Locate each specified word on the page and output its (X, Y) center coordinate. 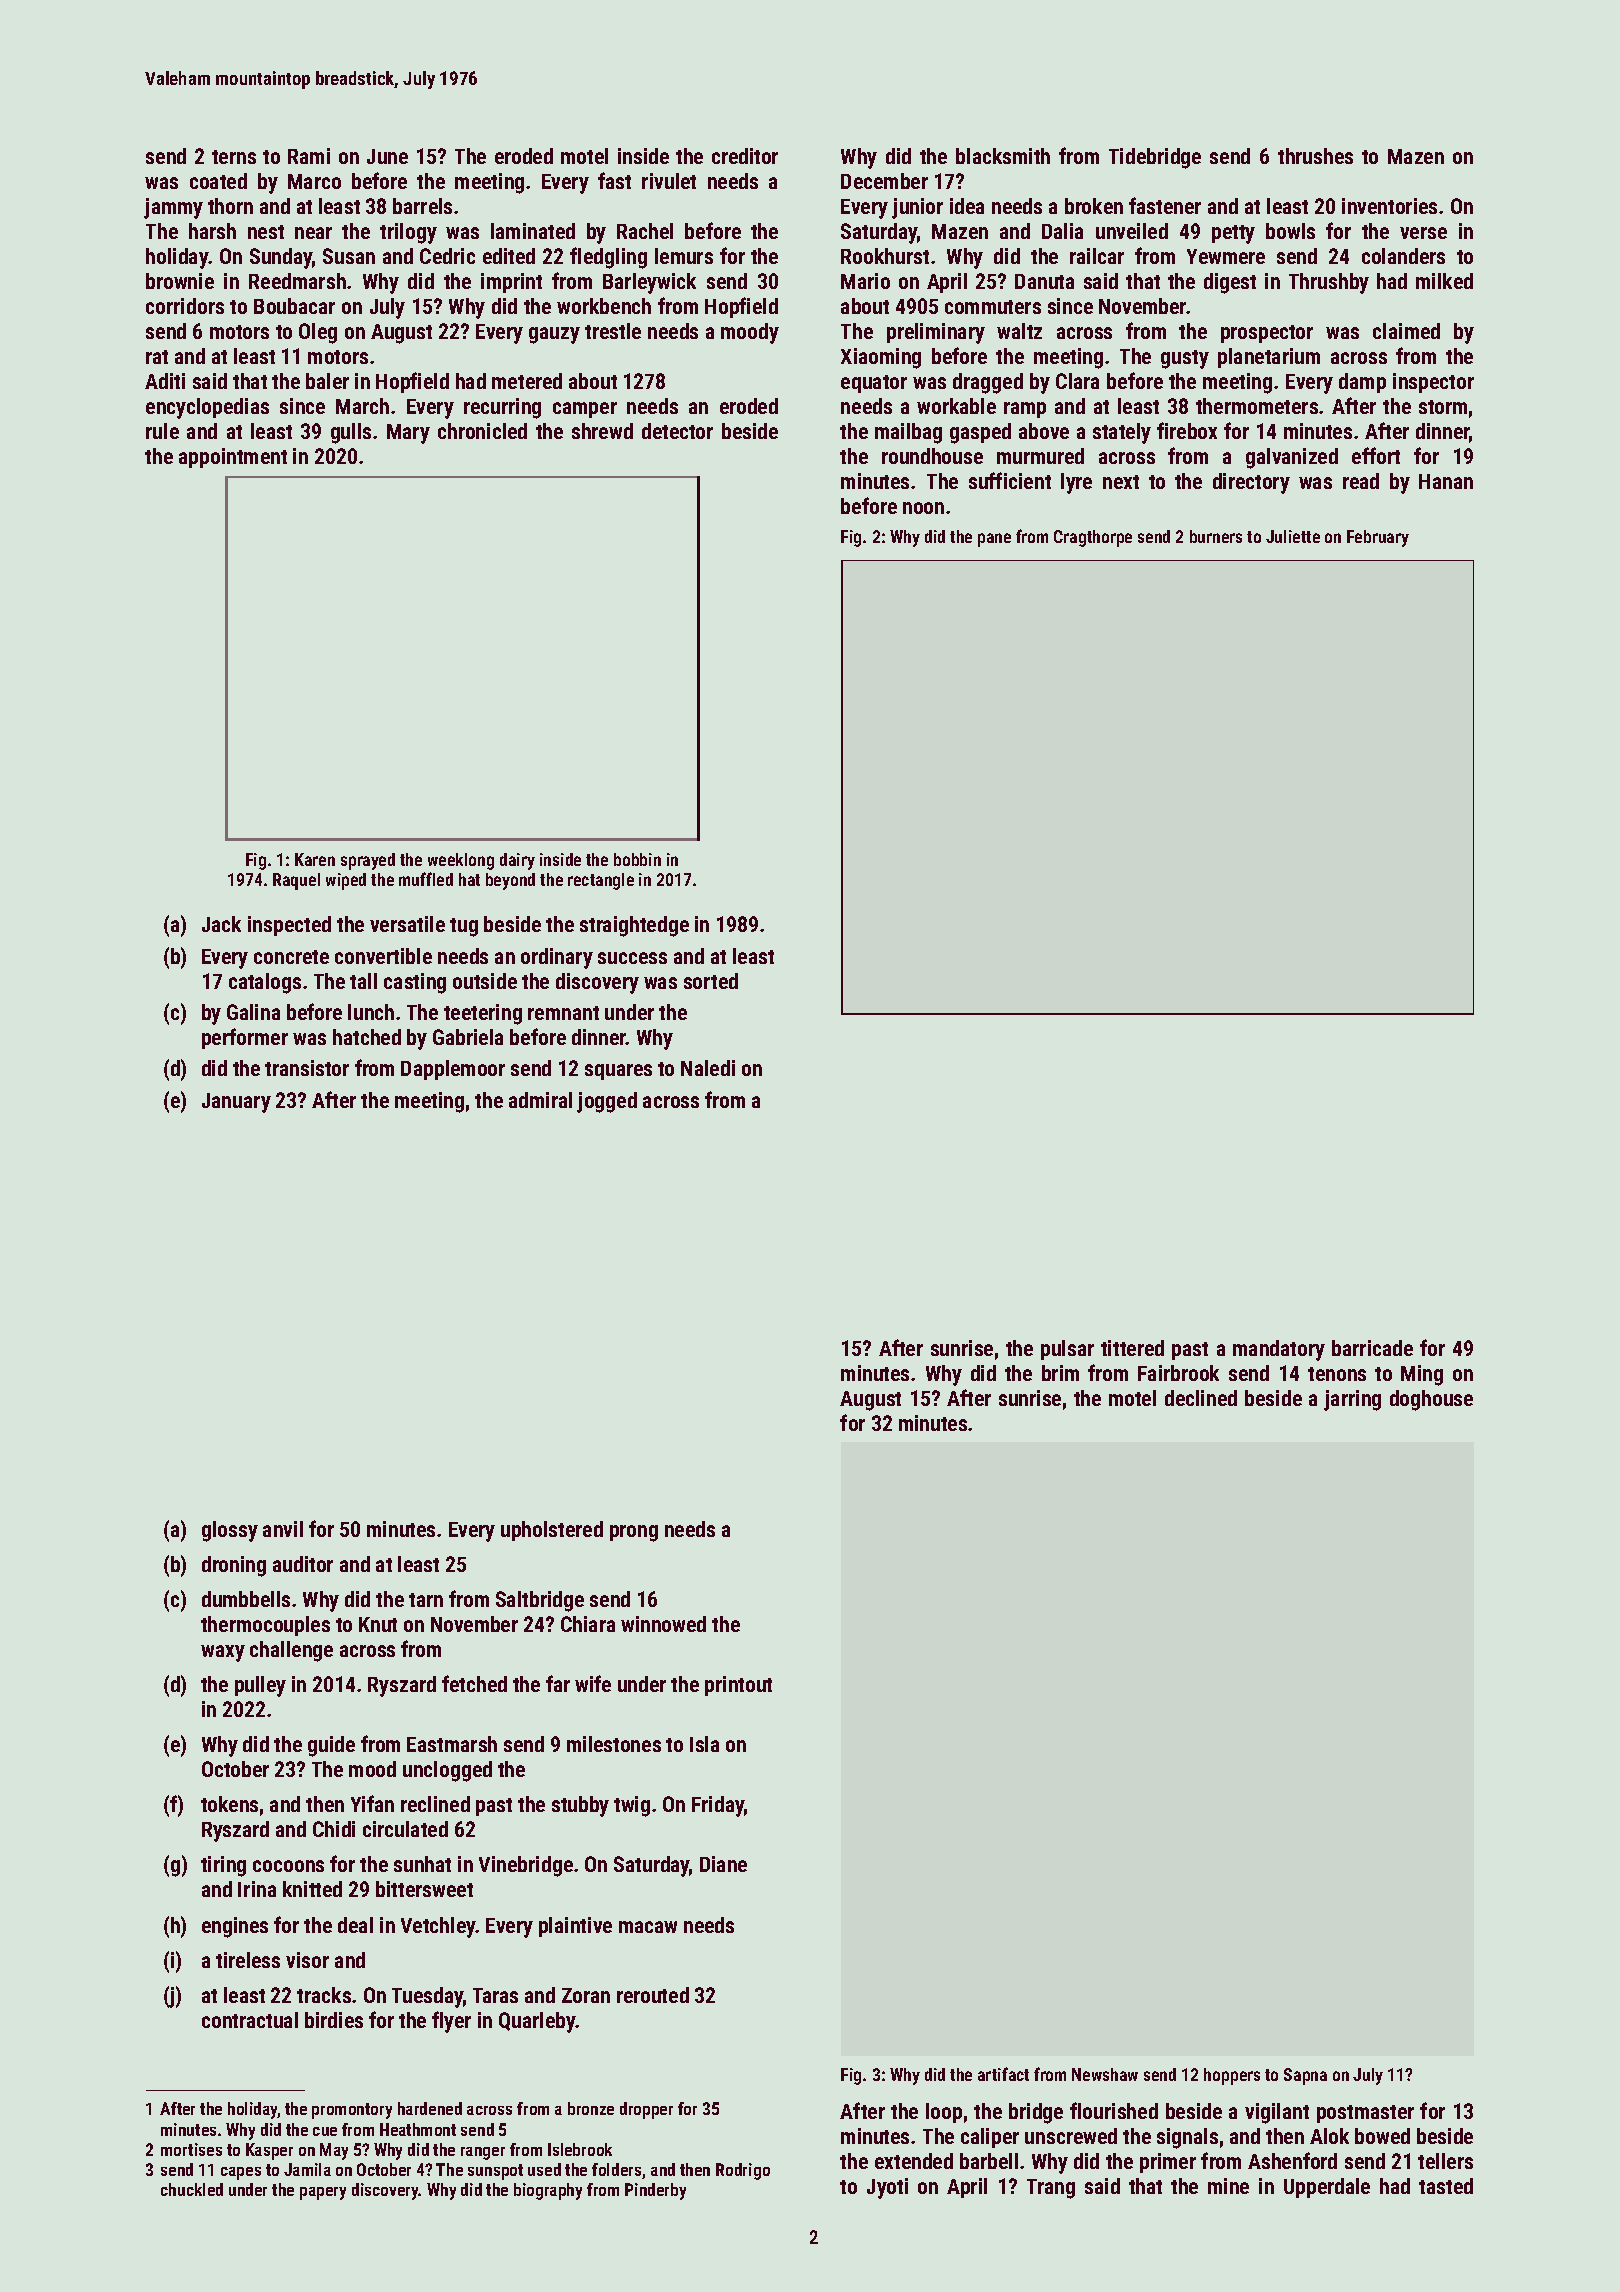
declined (1201, 1398)
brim (1060, 1373)
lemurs (684, 256)
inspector (1433, 383)
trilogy (408, 233)
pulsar (1067, 1350)
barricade (1372, 1348)
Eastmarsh (452, 1744)
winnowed (663, 1624)
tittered (1132, 1348)
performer (245, 1038)
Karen (315, 859)
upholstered (552, 1531)
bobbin (637, 859)
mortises (191, 2149)
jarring (1352, 1400)
